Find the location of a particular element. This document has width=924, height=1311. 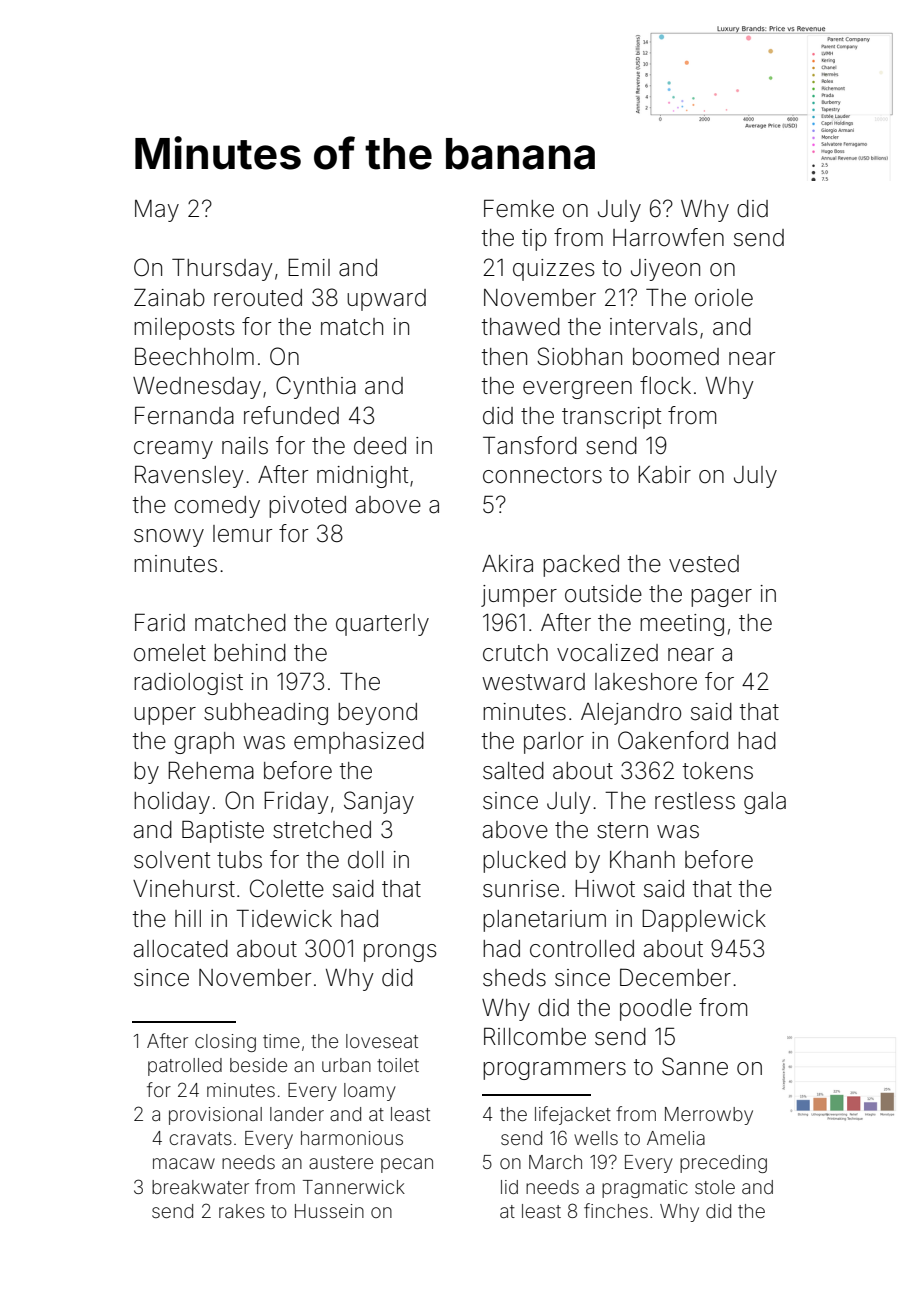

parlor is located at coordinates (554, 743).
